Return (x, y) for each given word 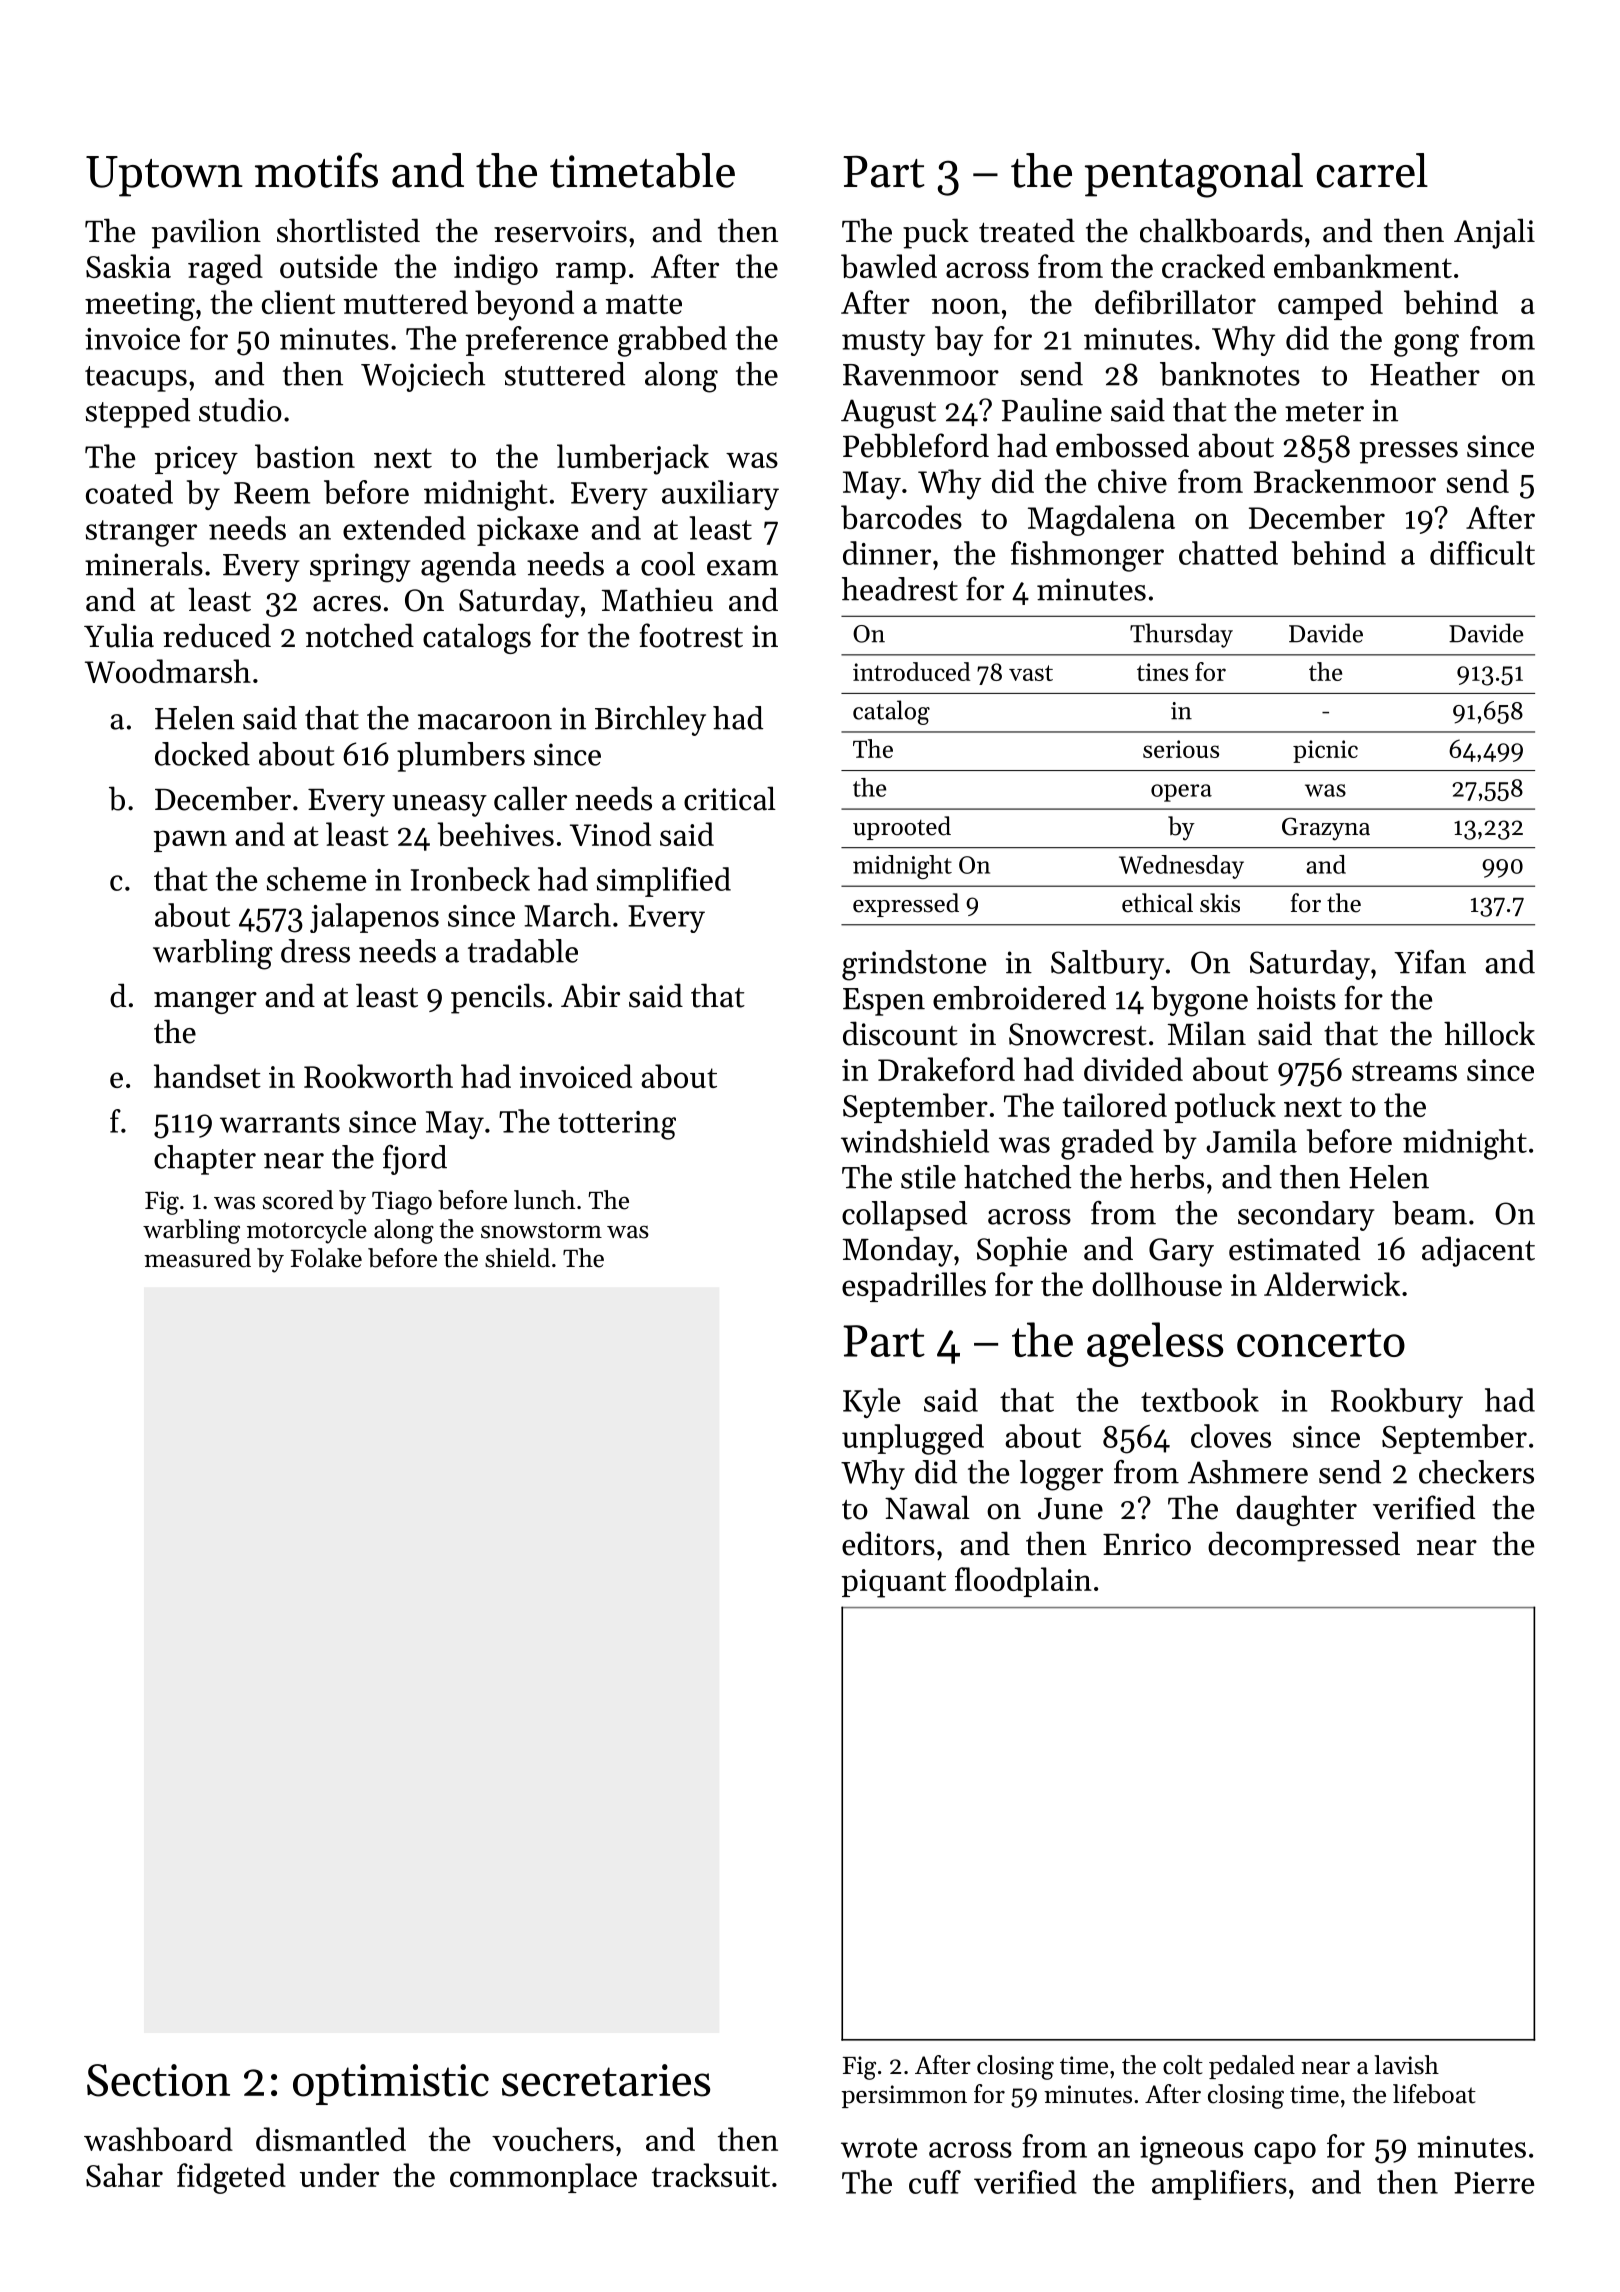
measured (197, 1258)
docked (202, 754)
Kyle (872, 1403)
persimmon (904, 2096)
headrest (900, 589)
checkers (1476, 1472)
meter (1324, 412)
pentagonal (1194, 175)
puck (936, 233)
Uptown (164, 176)
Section (158, 2080)
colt (1183, 2065)
